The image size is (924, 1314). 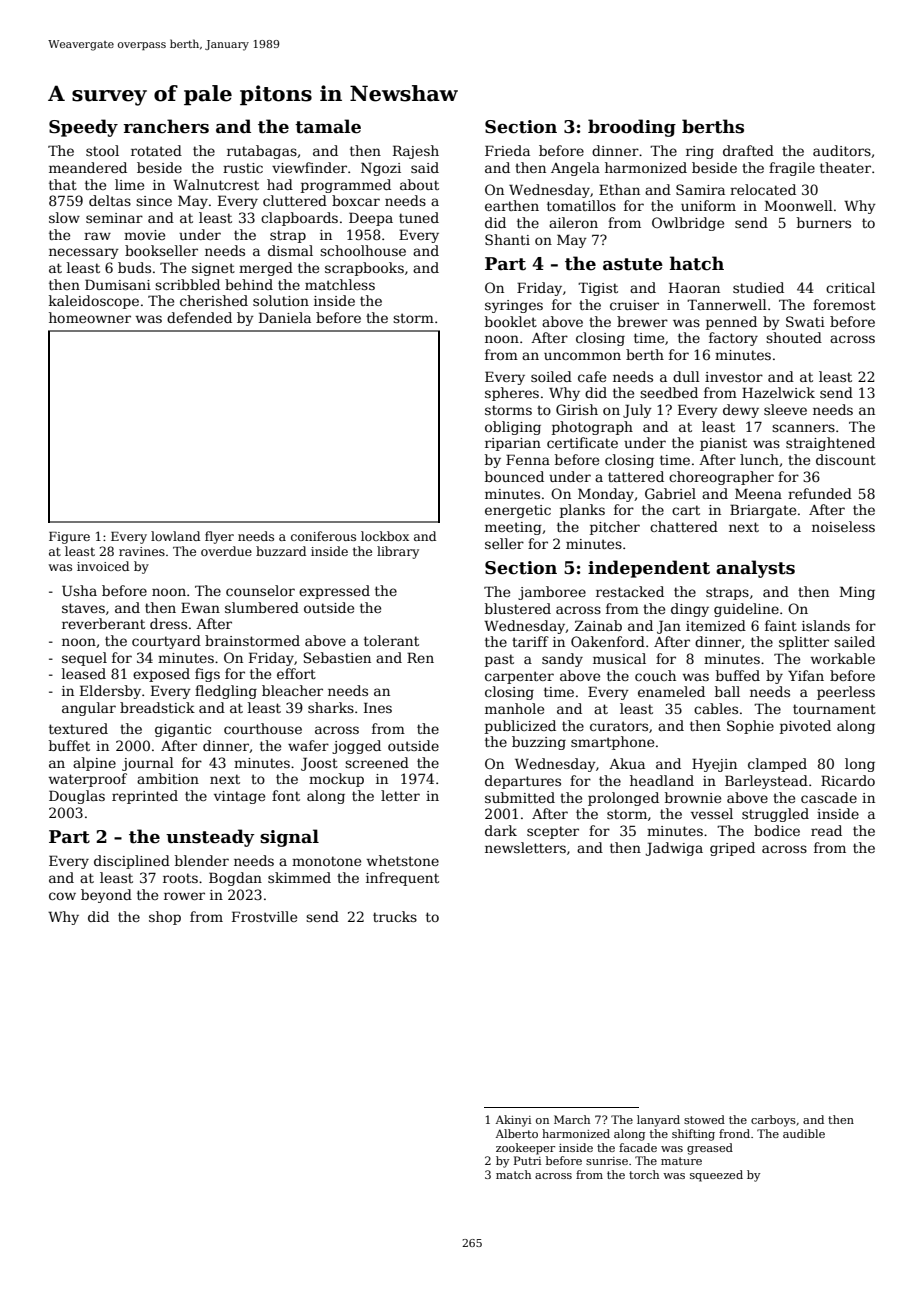 I want to click on scepter, so click(x=553, y=832).
